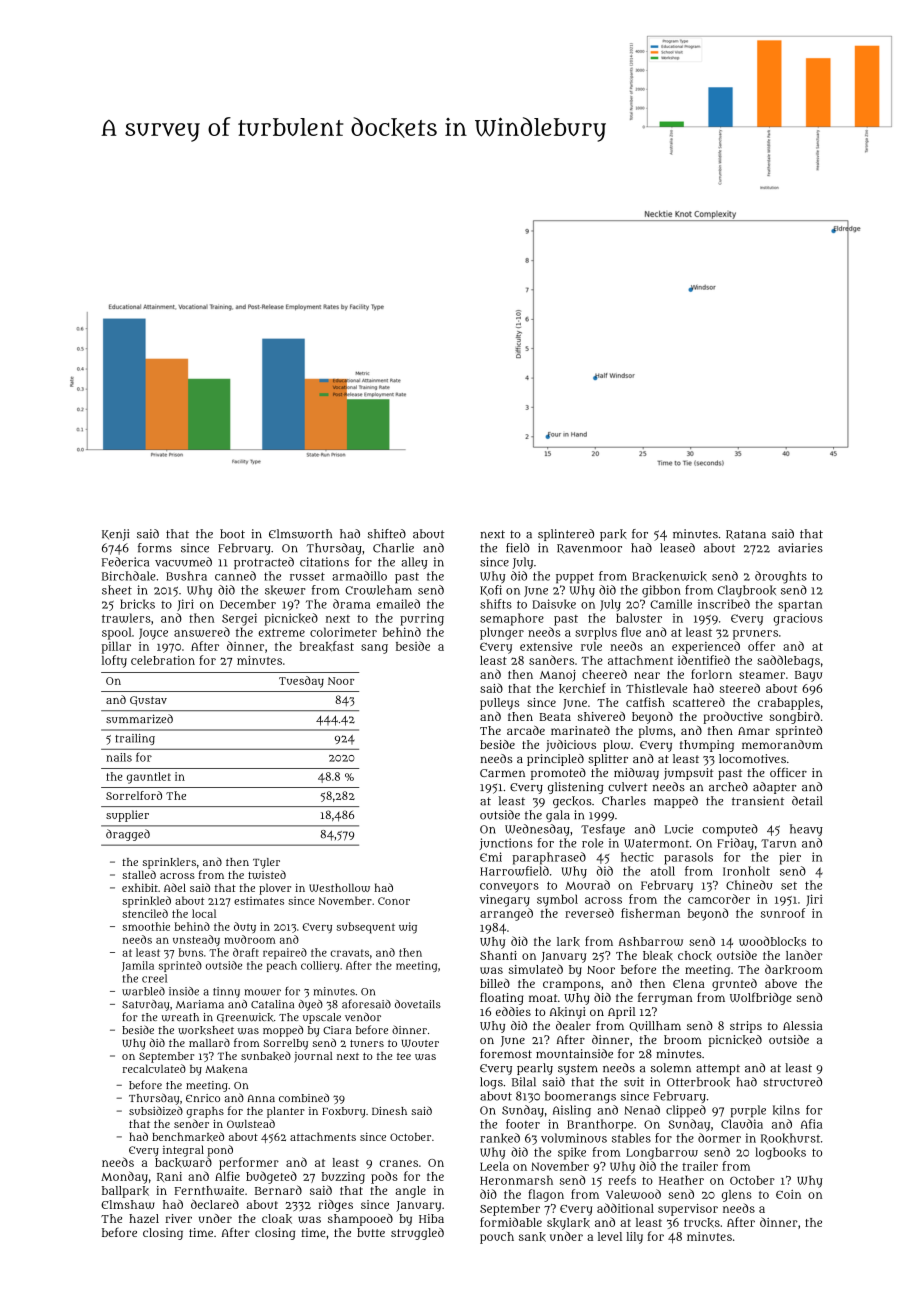  Describe the element at coordinates (746, 535) in the screenshot. I see `Ratana` at that location.
